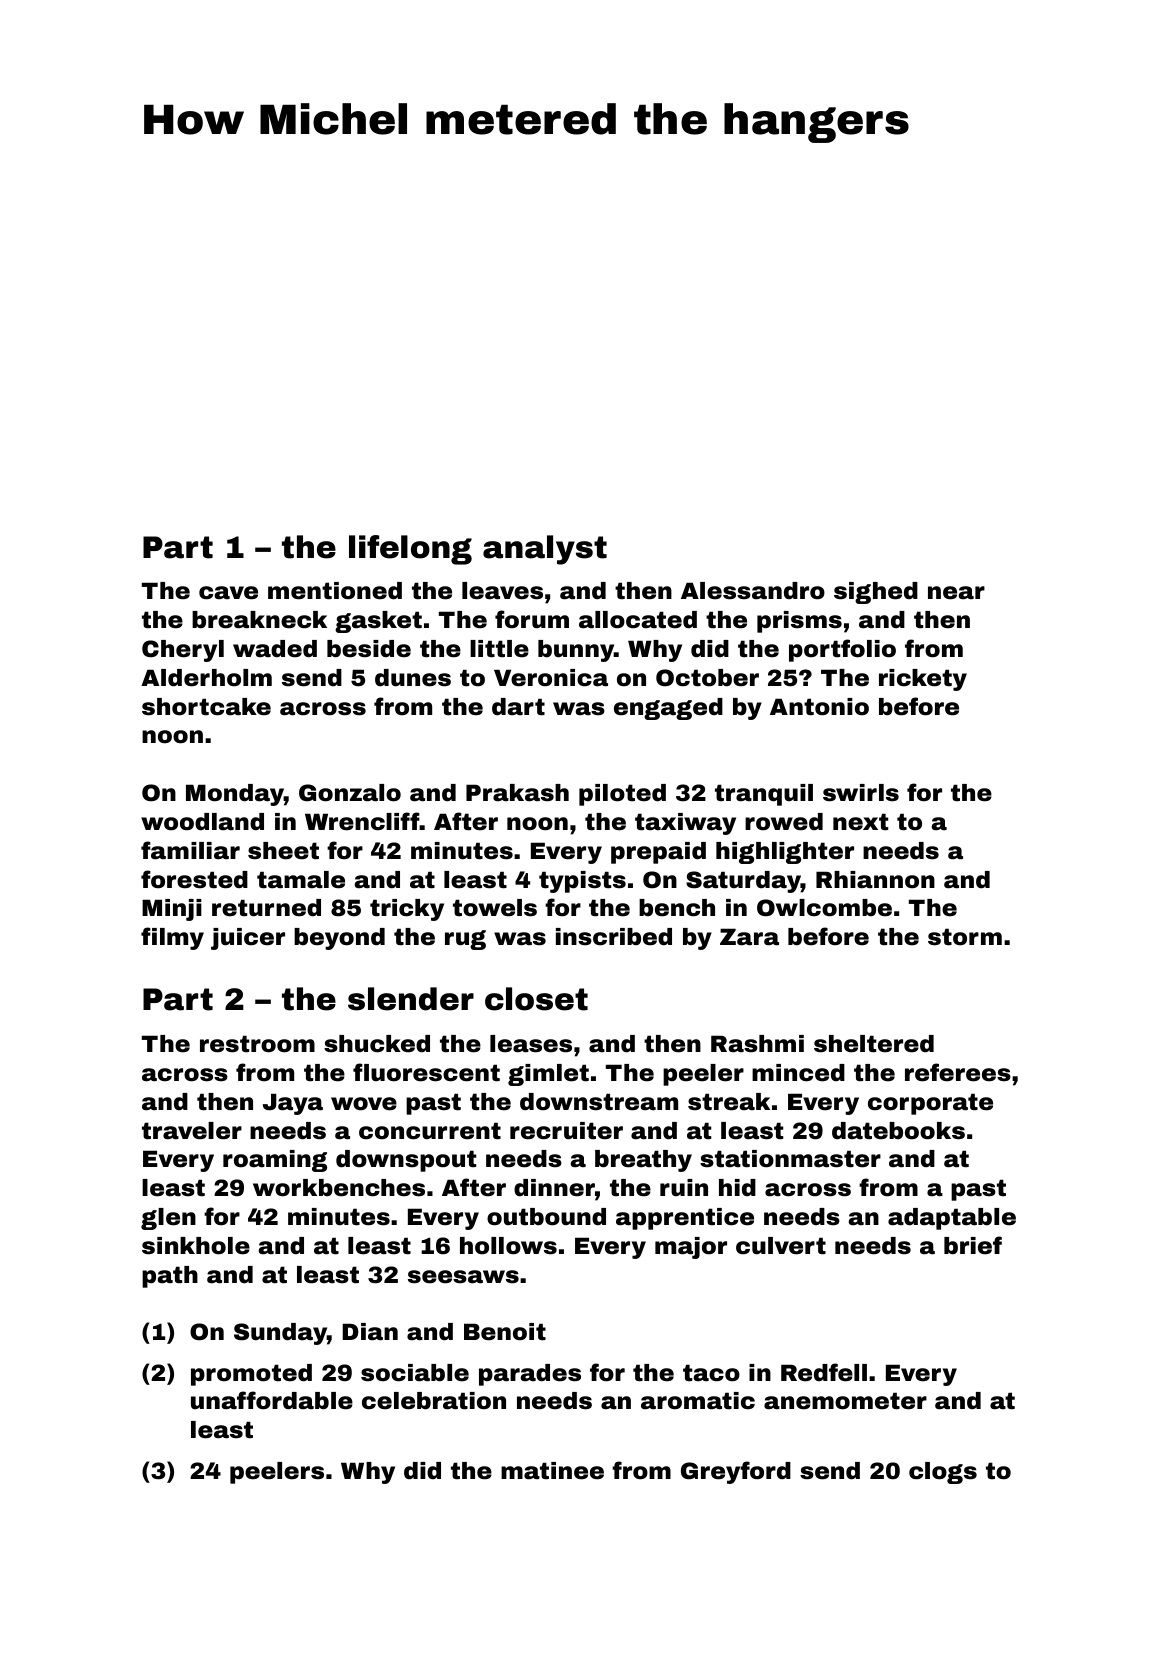 Image resolution: width=1165 pixels, height=1654 pixels. Describe the element at coordinates (876, 593) in the screenshot. I see `sighed` at that location.
